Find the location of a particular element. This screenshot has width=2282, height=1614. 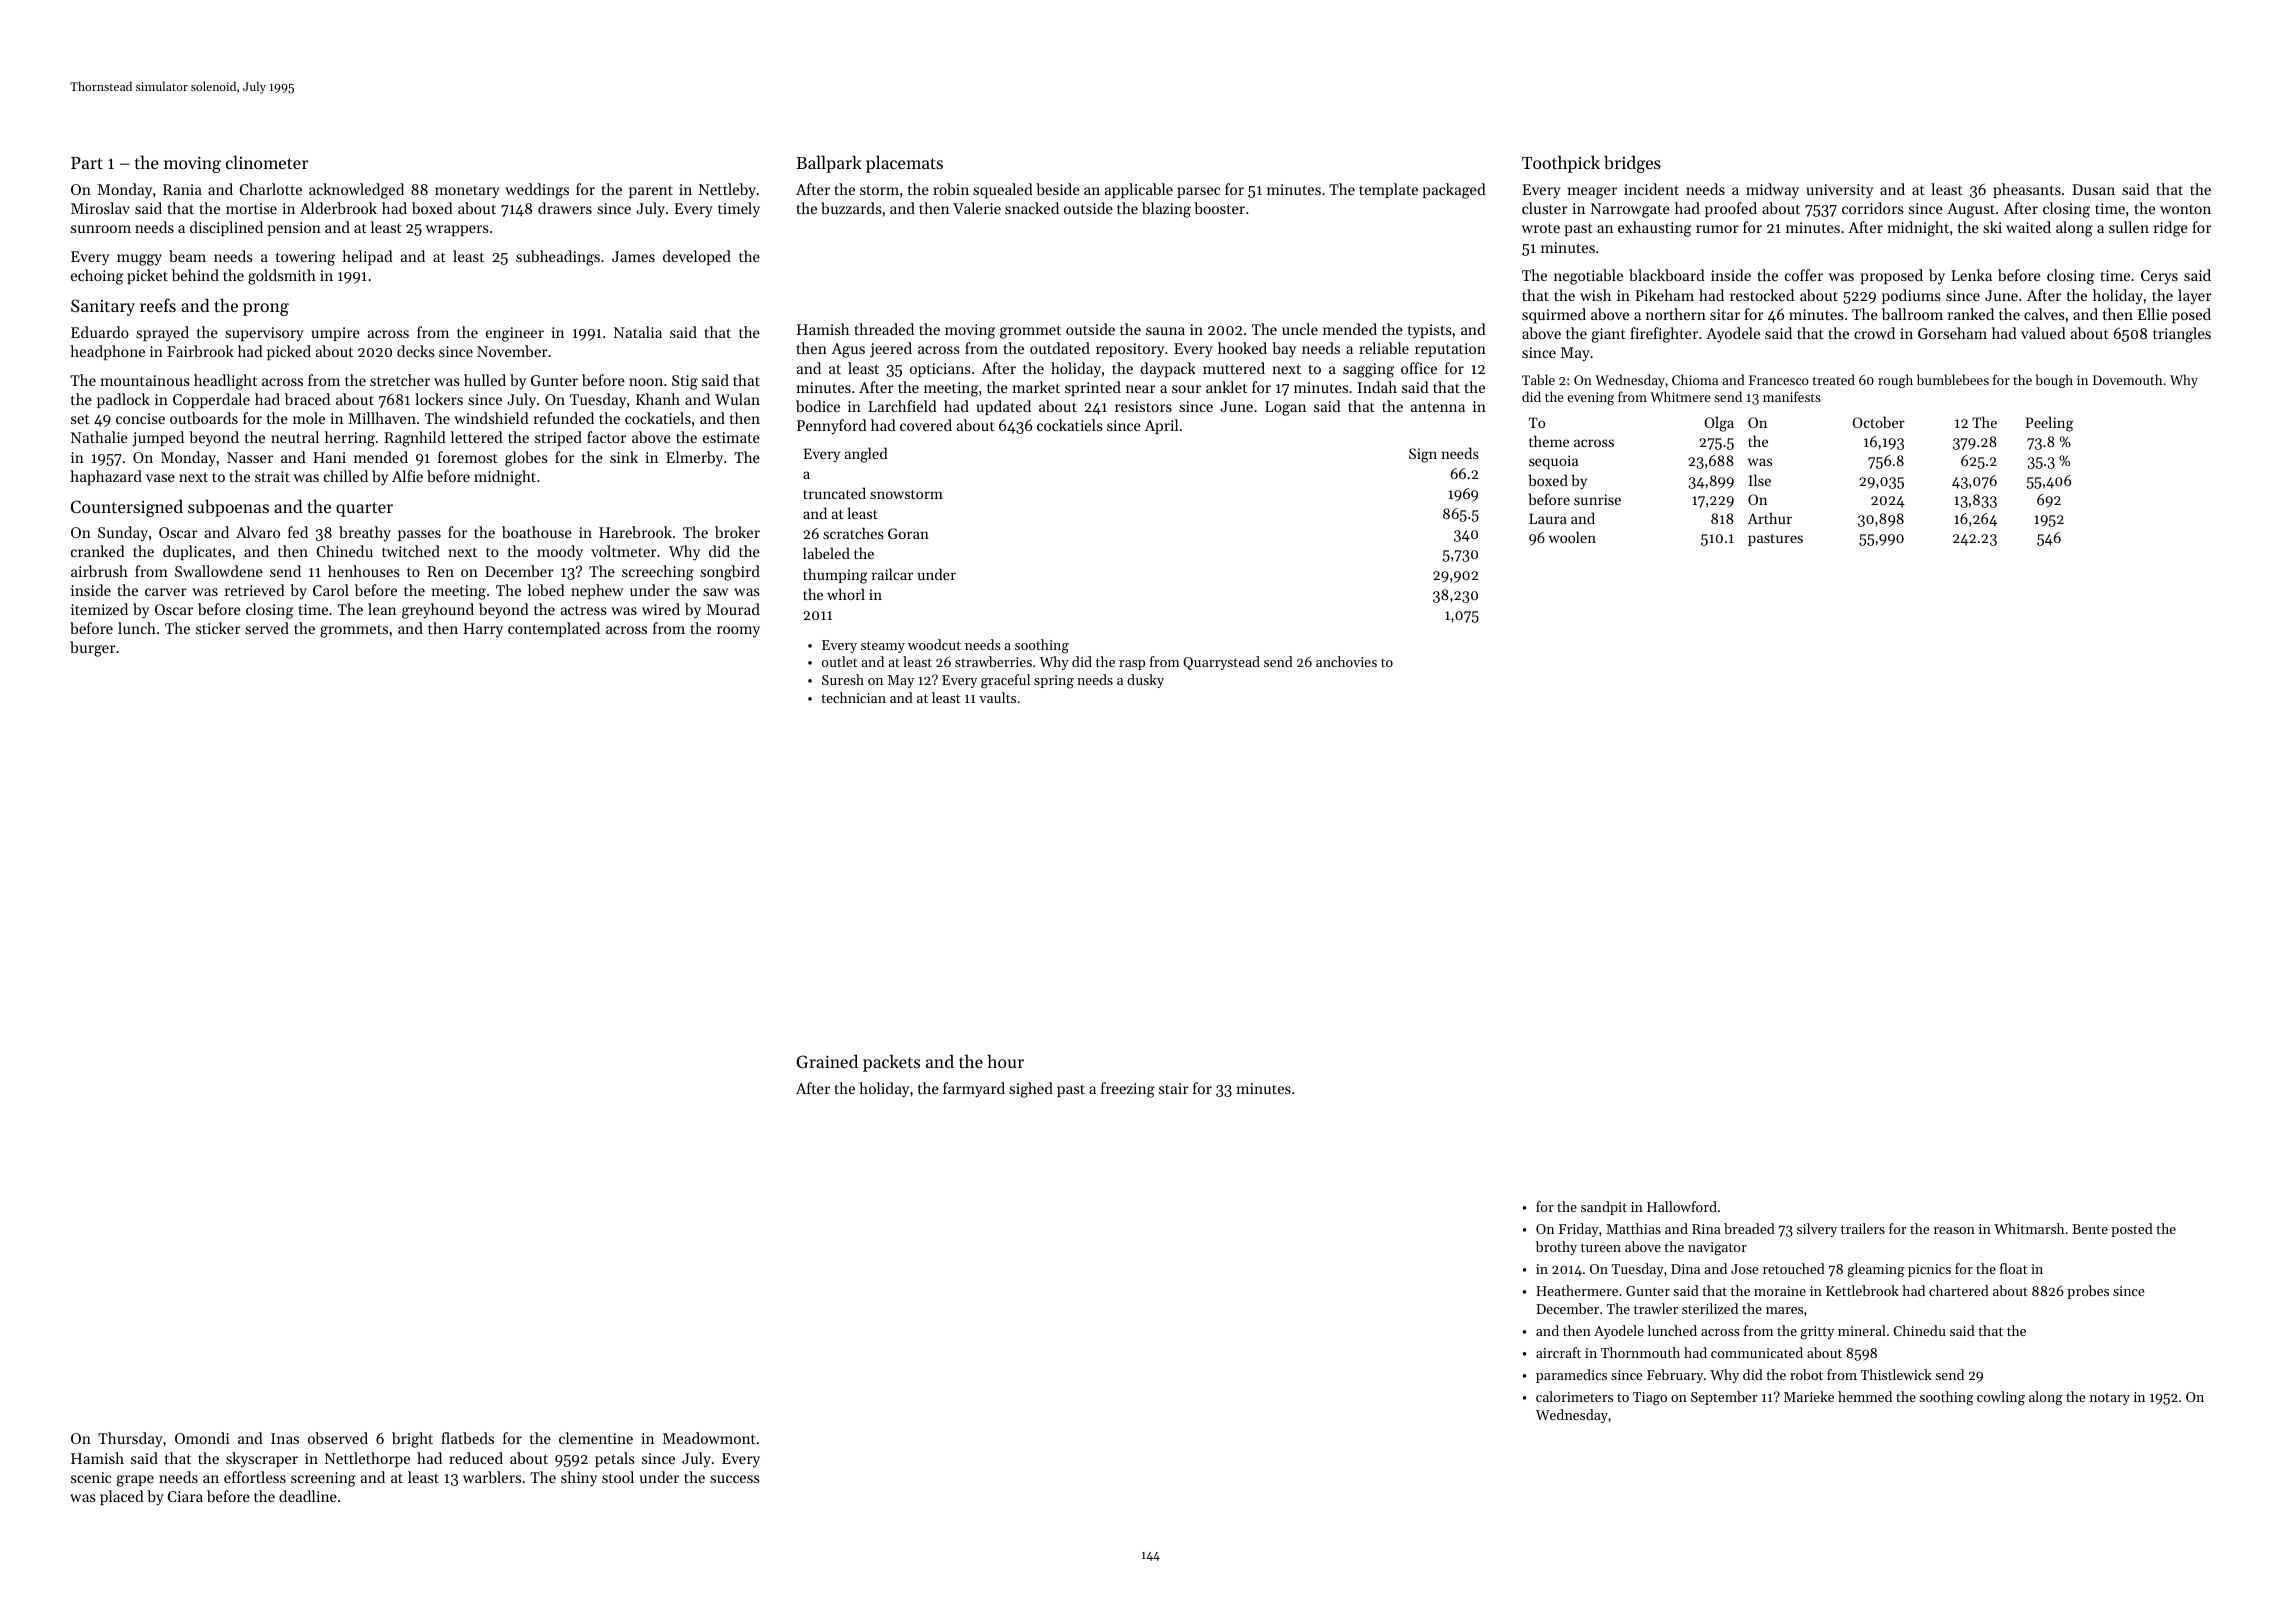

wonton is located at coordinates (2185, 209).
